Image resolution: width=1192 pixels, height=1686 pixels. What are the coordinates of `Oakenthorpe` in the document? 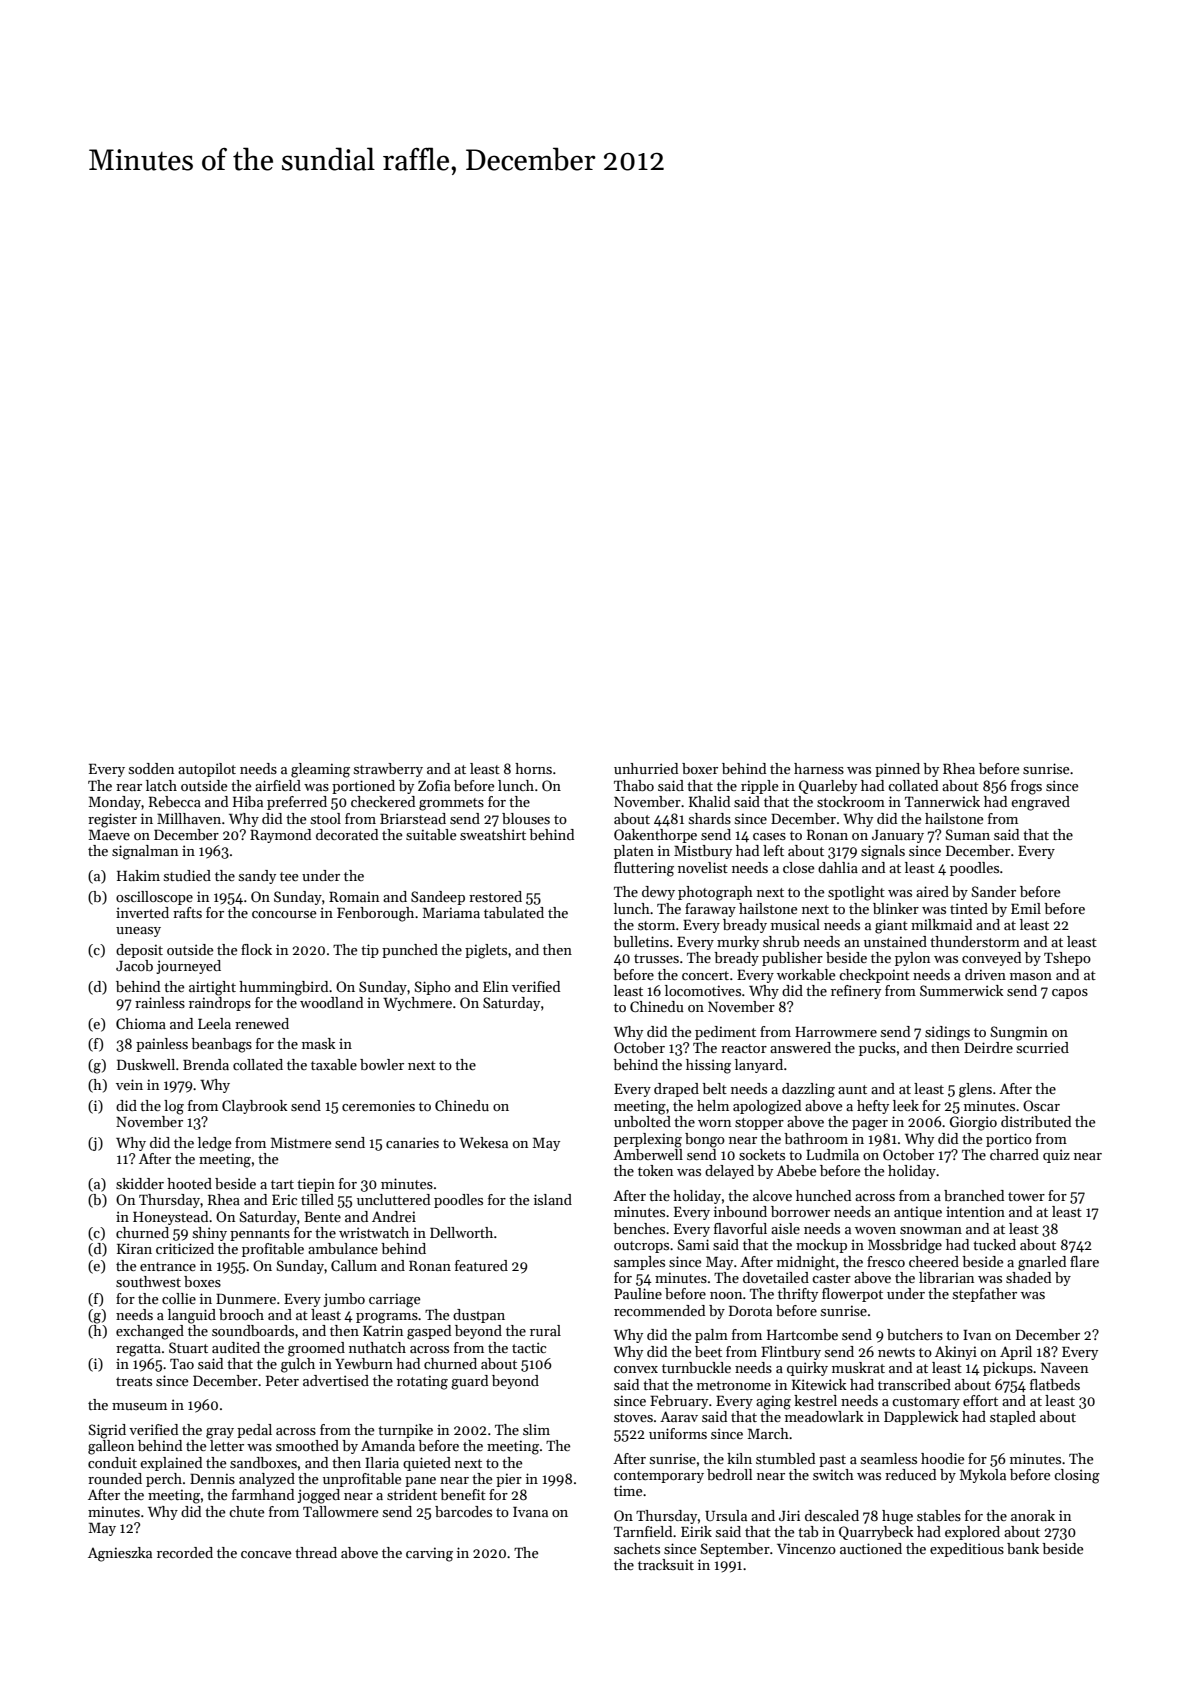 It's located at (655, 836).
